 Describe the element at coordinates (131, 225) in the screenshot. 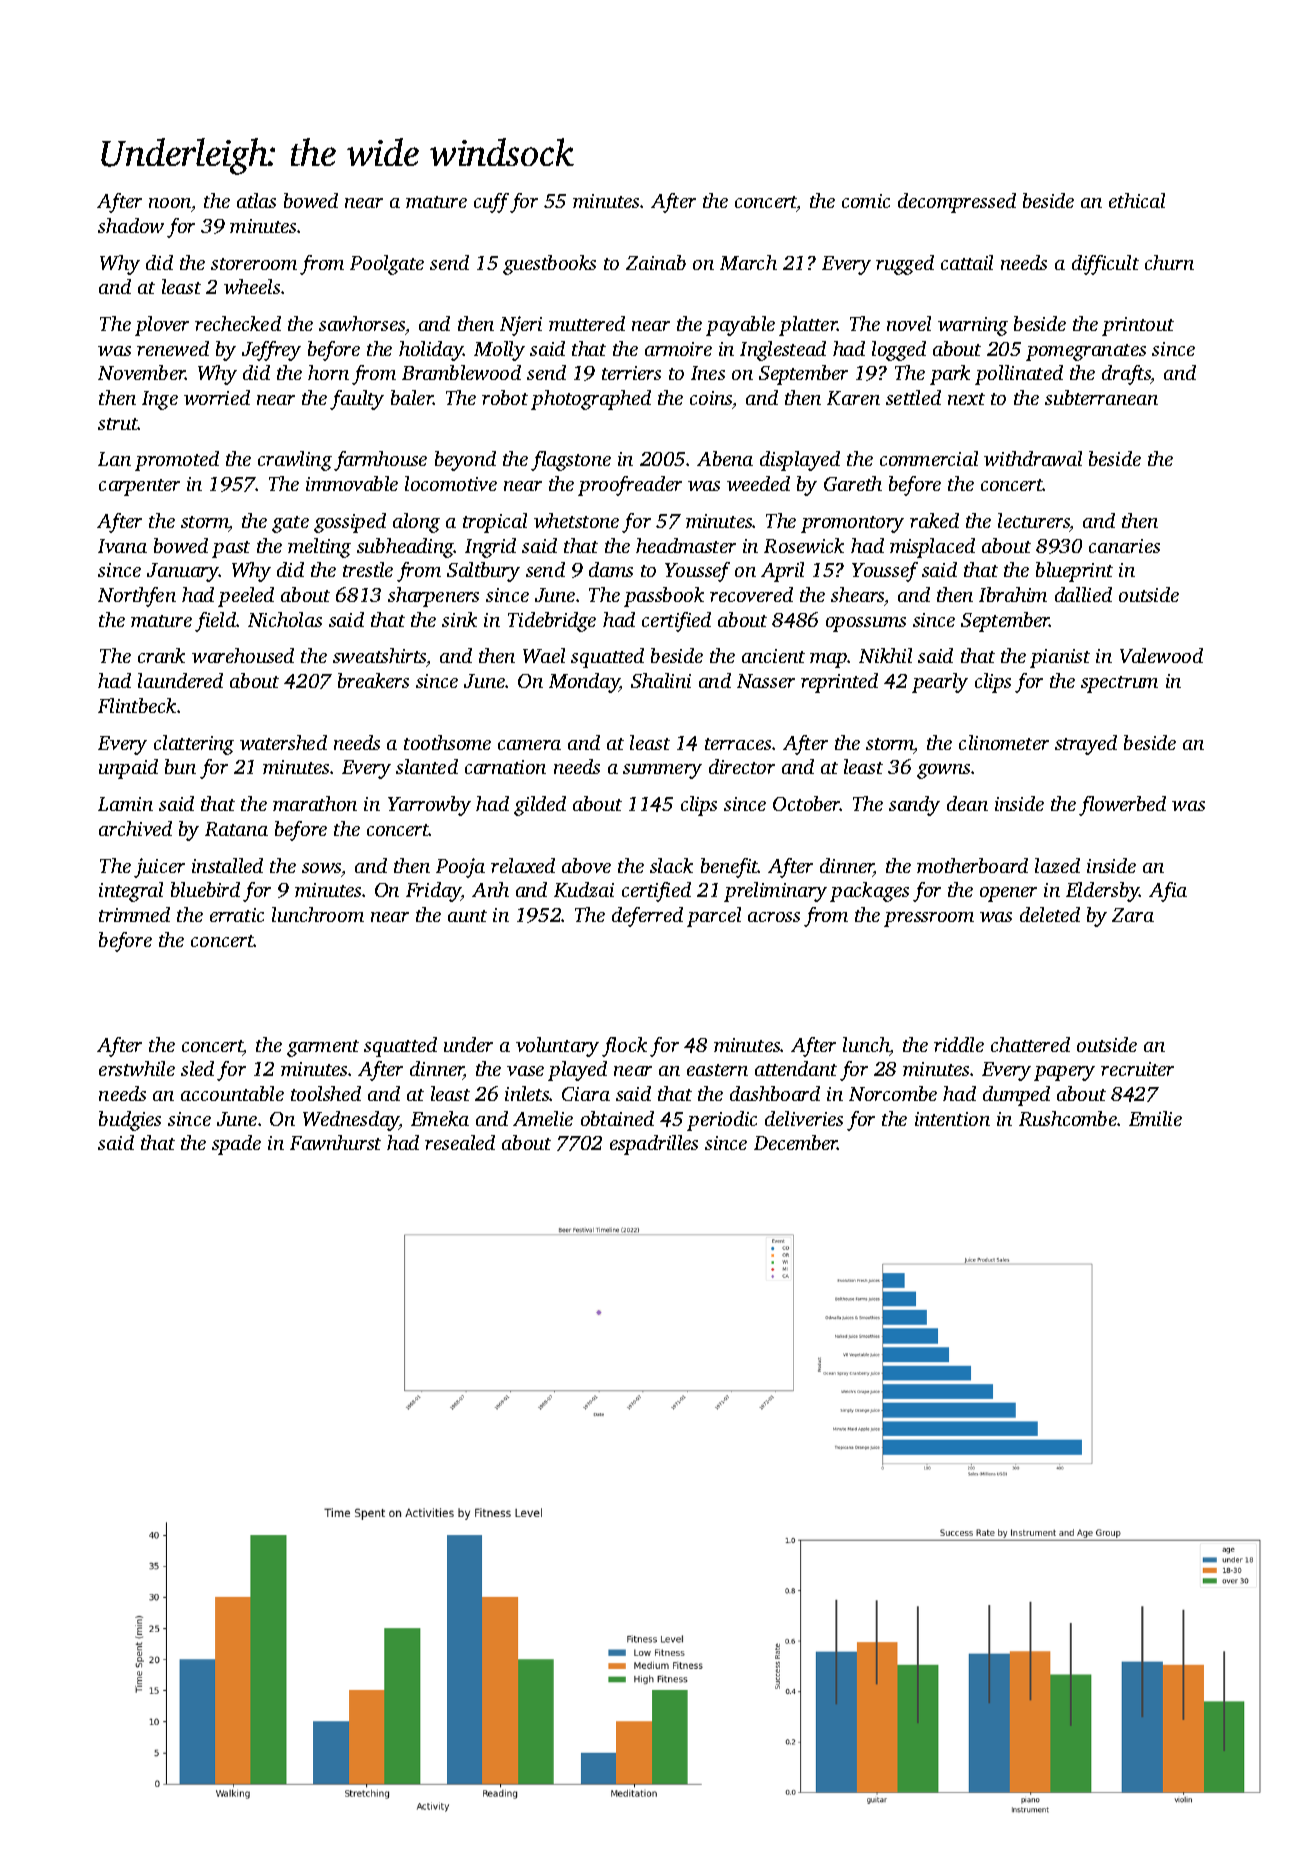

I see `shadow` at that location.
